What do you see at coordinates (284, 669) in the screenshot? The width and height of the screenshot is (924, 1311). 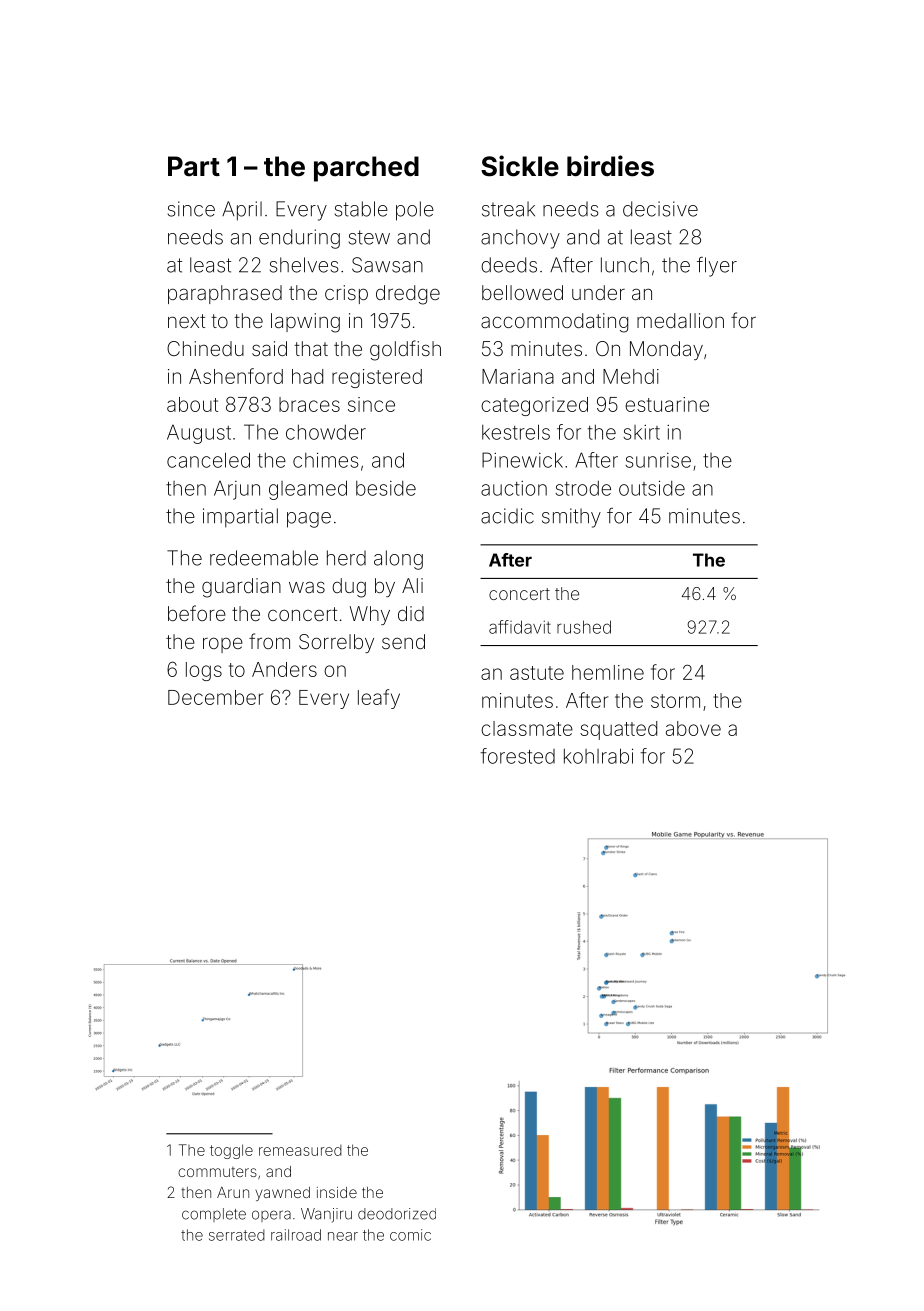 I see `Anders` at bounding box center [284, 669].
